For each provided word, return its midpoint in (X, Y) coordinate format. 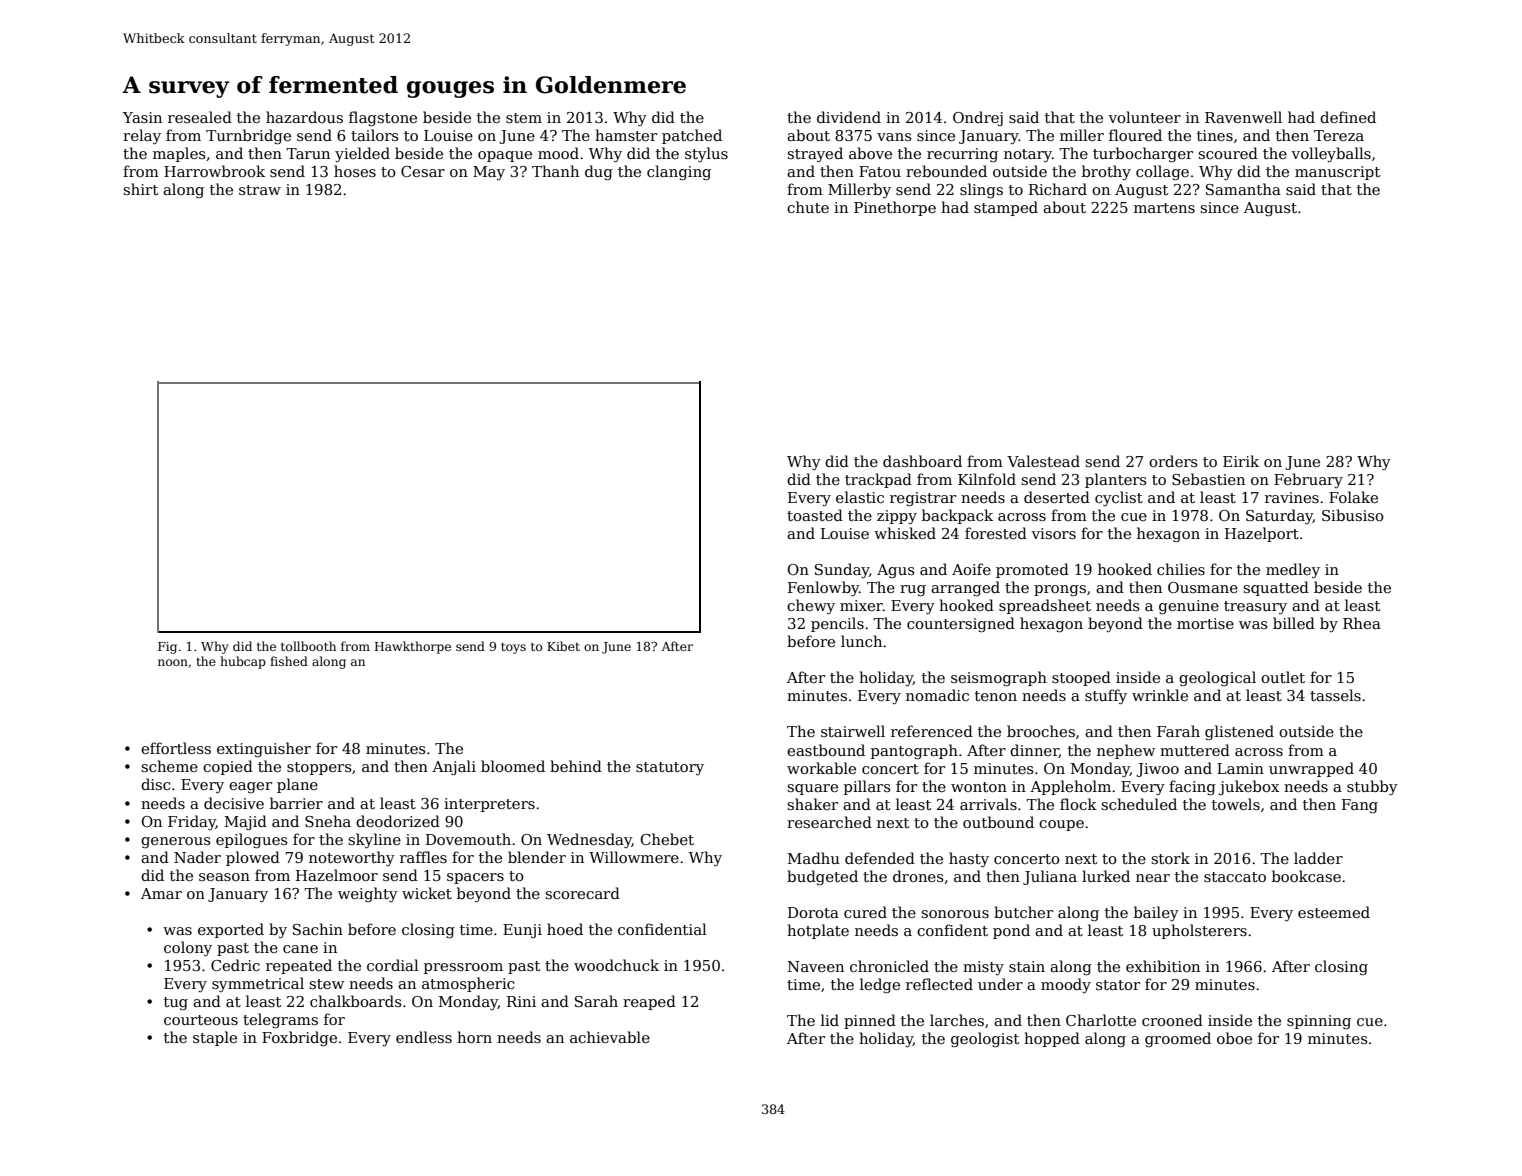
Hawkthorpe (413, 647)
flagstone (383, 119)
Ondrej (978, 118)
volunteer (1144, 117)
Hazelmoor (337, 875)
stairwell (853, 731)
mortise (1205, 623)
